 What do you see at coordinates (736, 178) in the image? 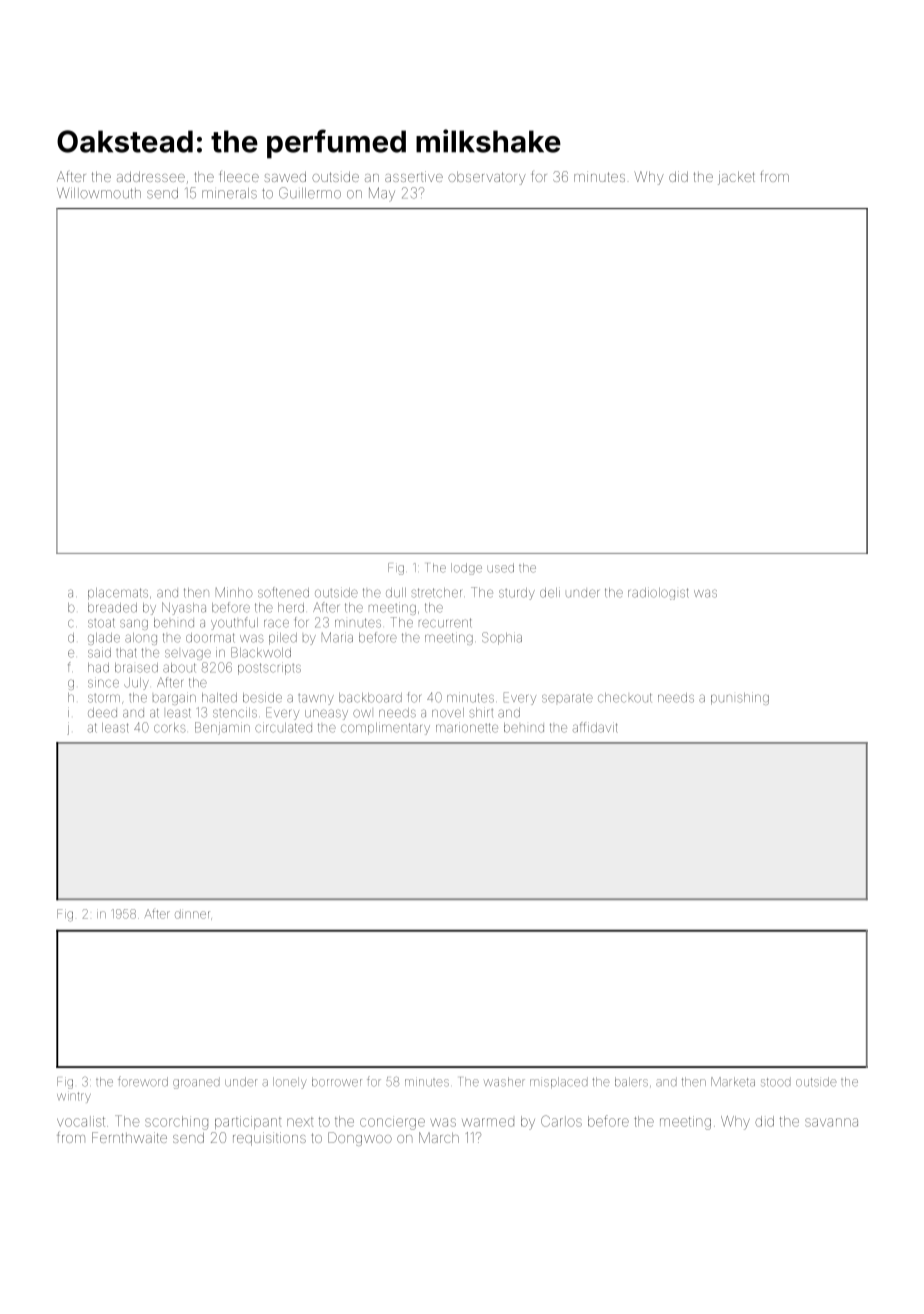
I see `jacket` at bounding box center [736, 178].
